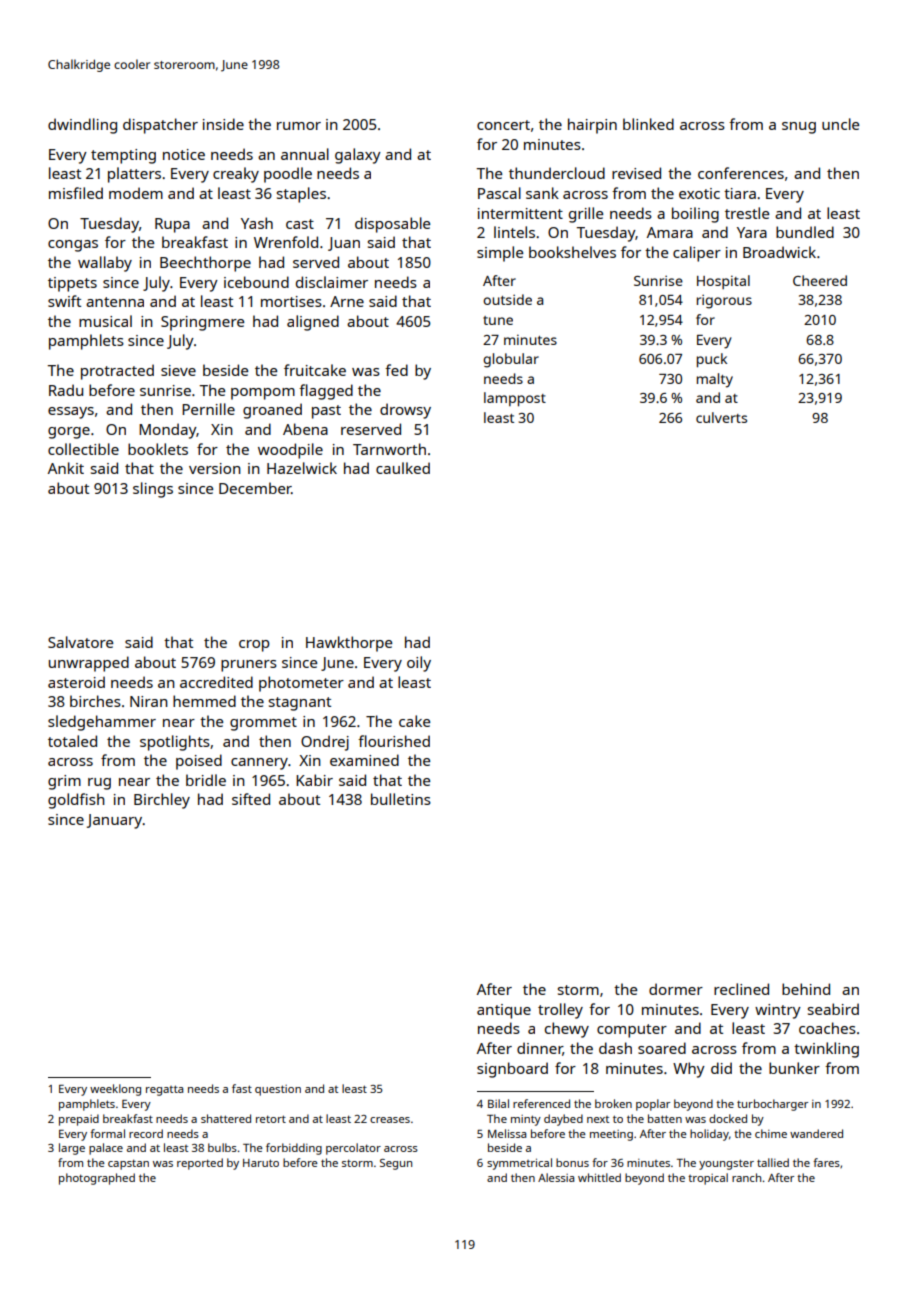 The width and height of the screenshot is (908, 1316). What do you see at coordinates (648, 124) in the screenshot?
I see `blinked` at bounding box center [648, 124].
